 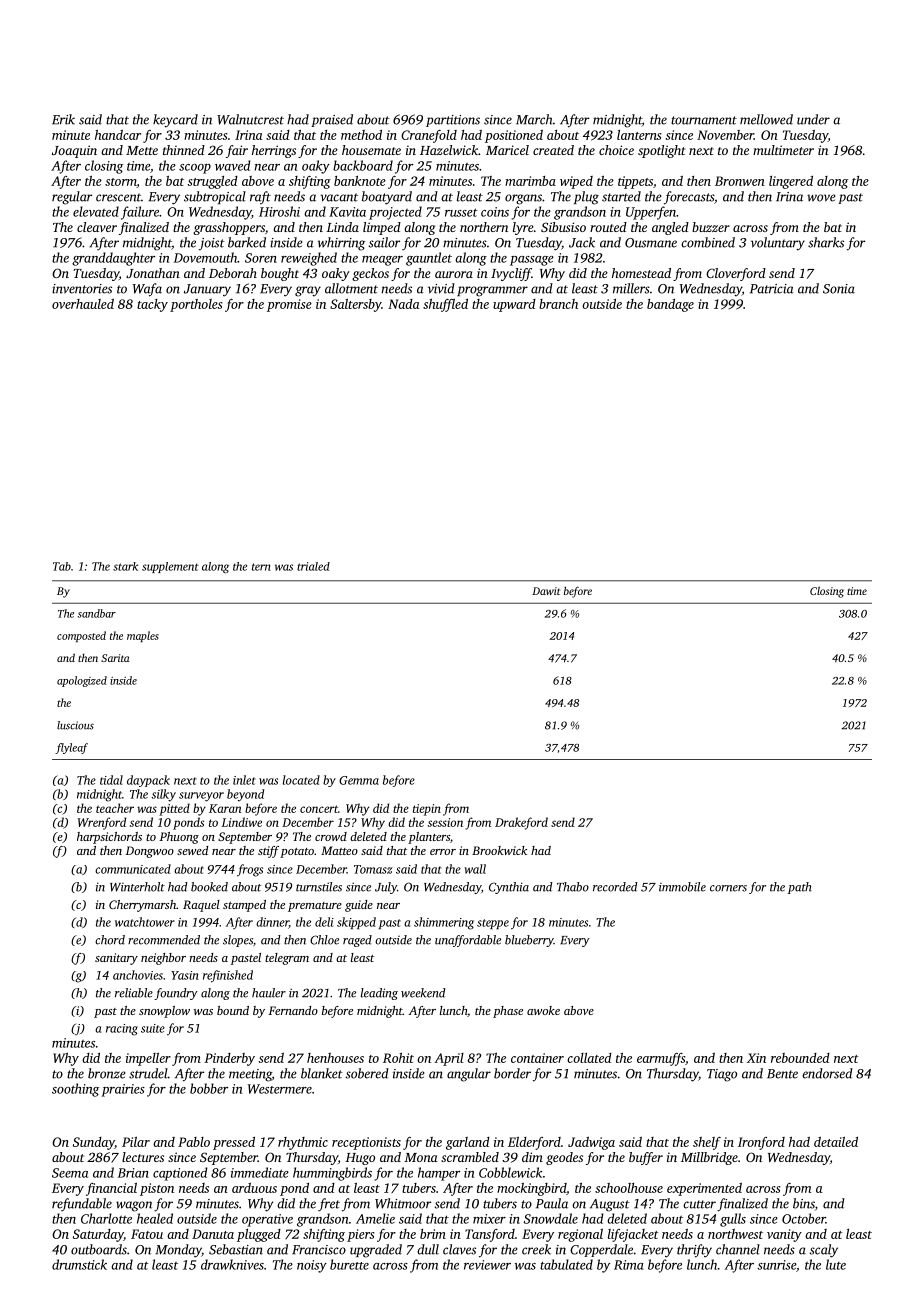 What do you see at coordinates (543, 1010) in the page?
I see `awoke` at bounding box center [543, 1010].
